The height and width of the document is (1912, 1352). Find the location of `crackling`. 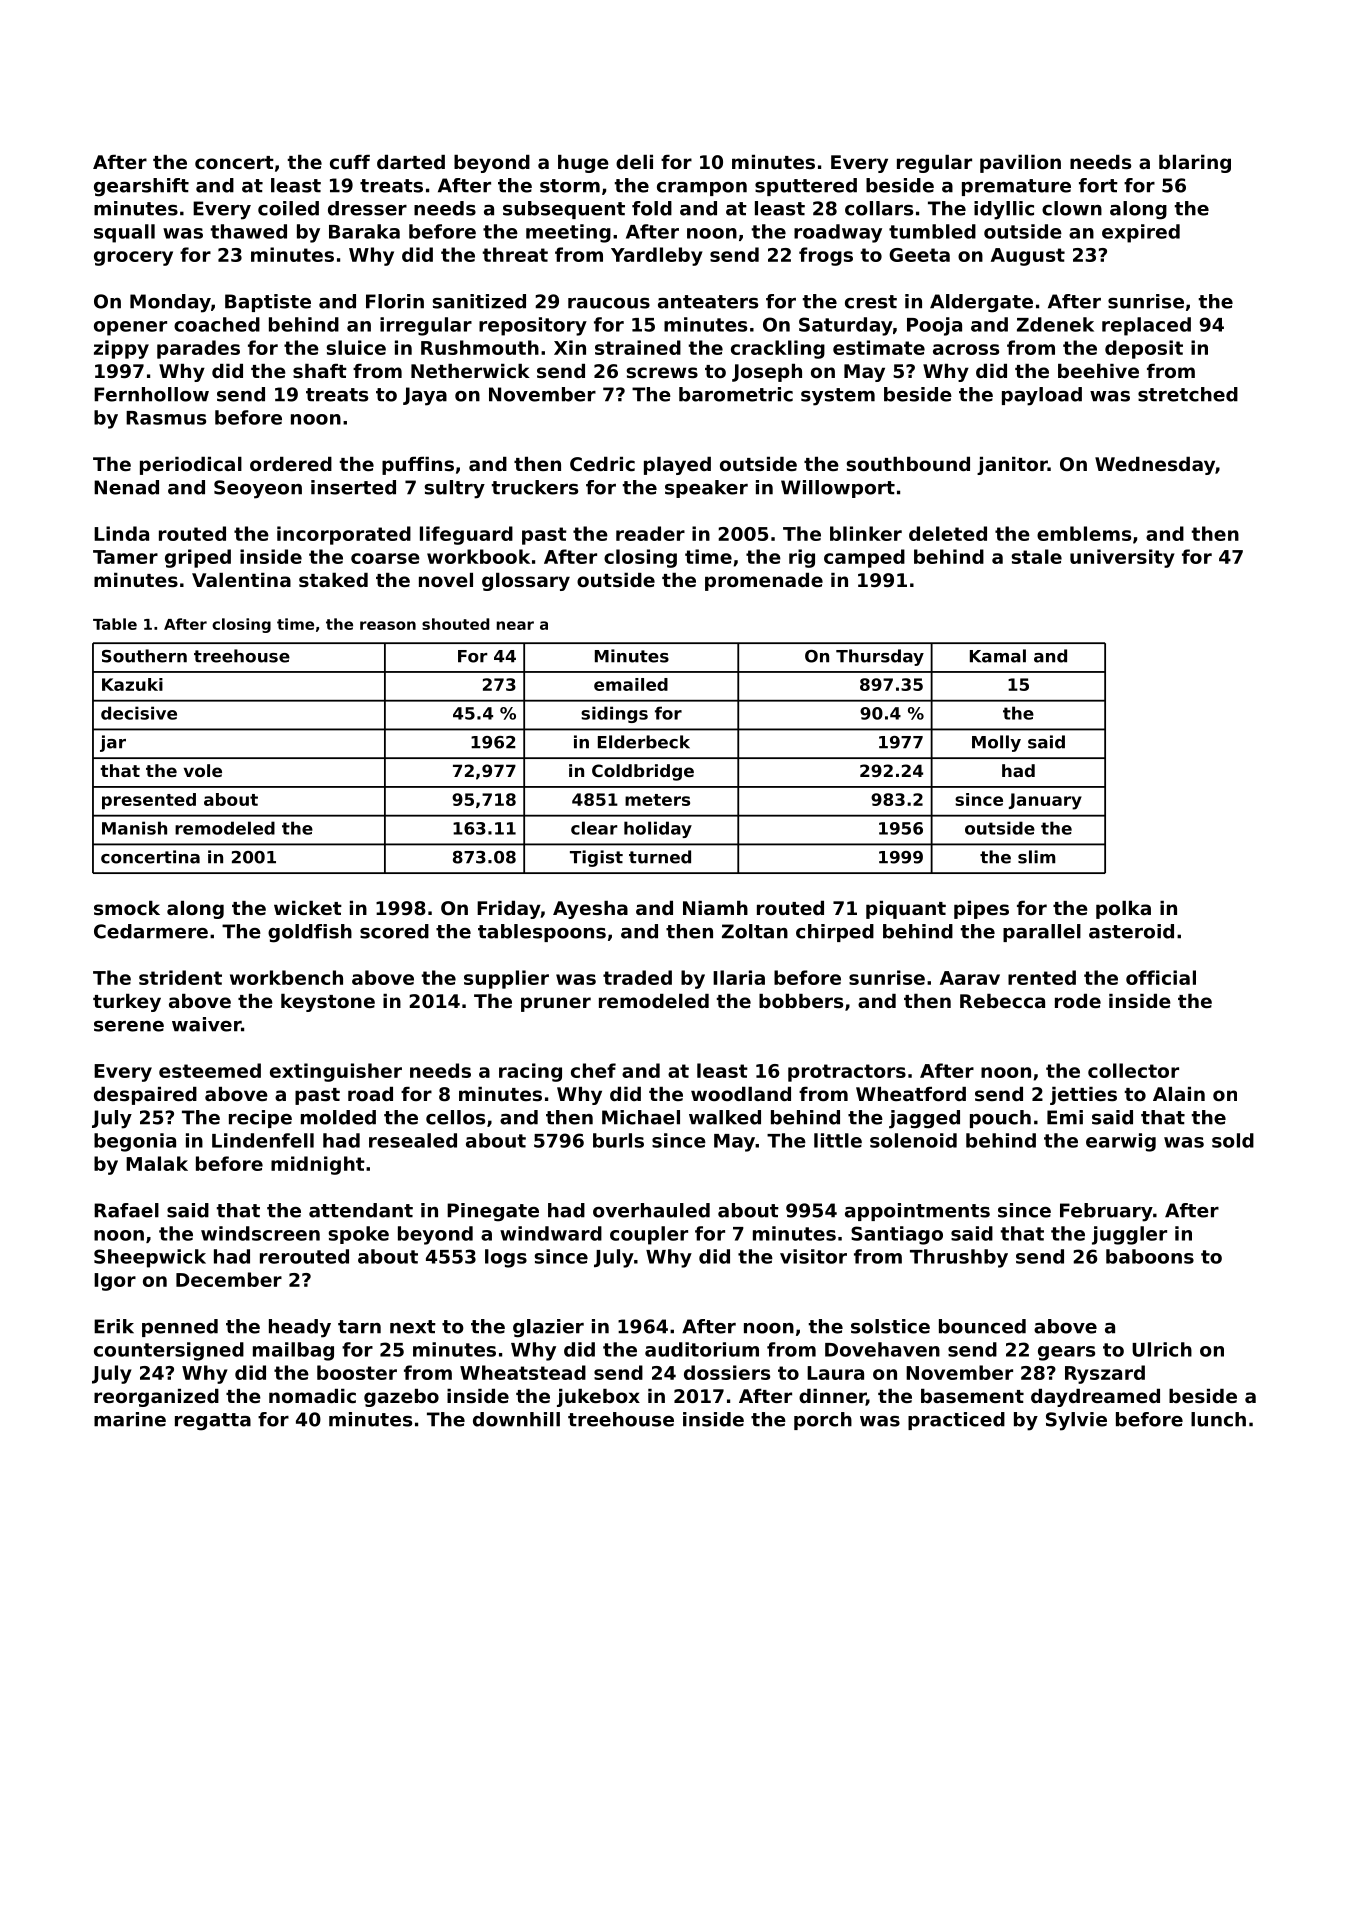

crackling is located at coordinates (778, 349).
